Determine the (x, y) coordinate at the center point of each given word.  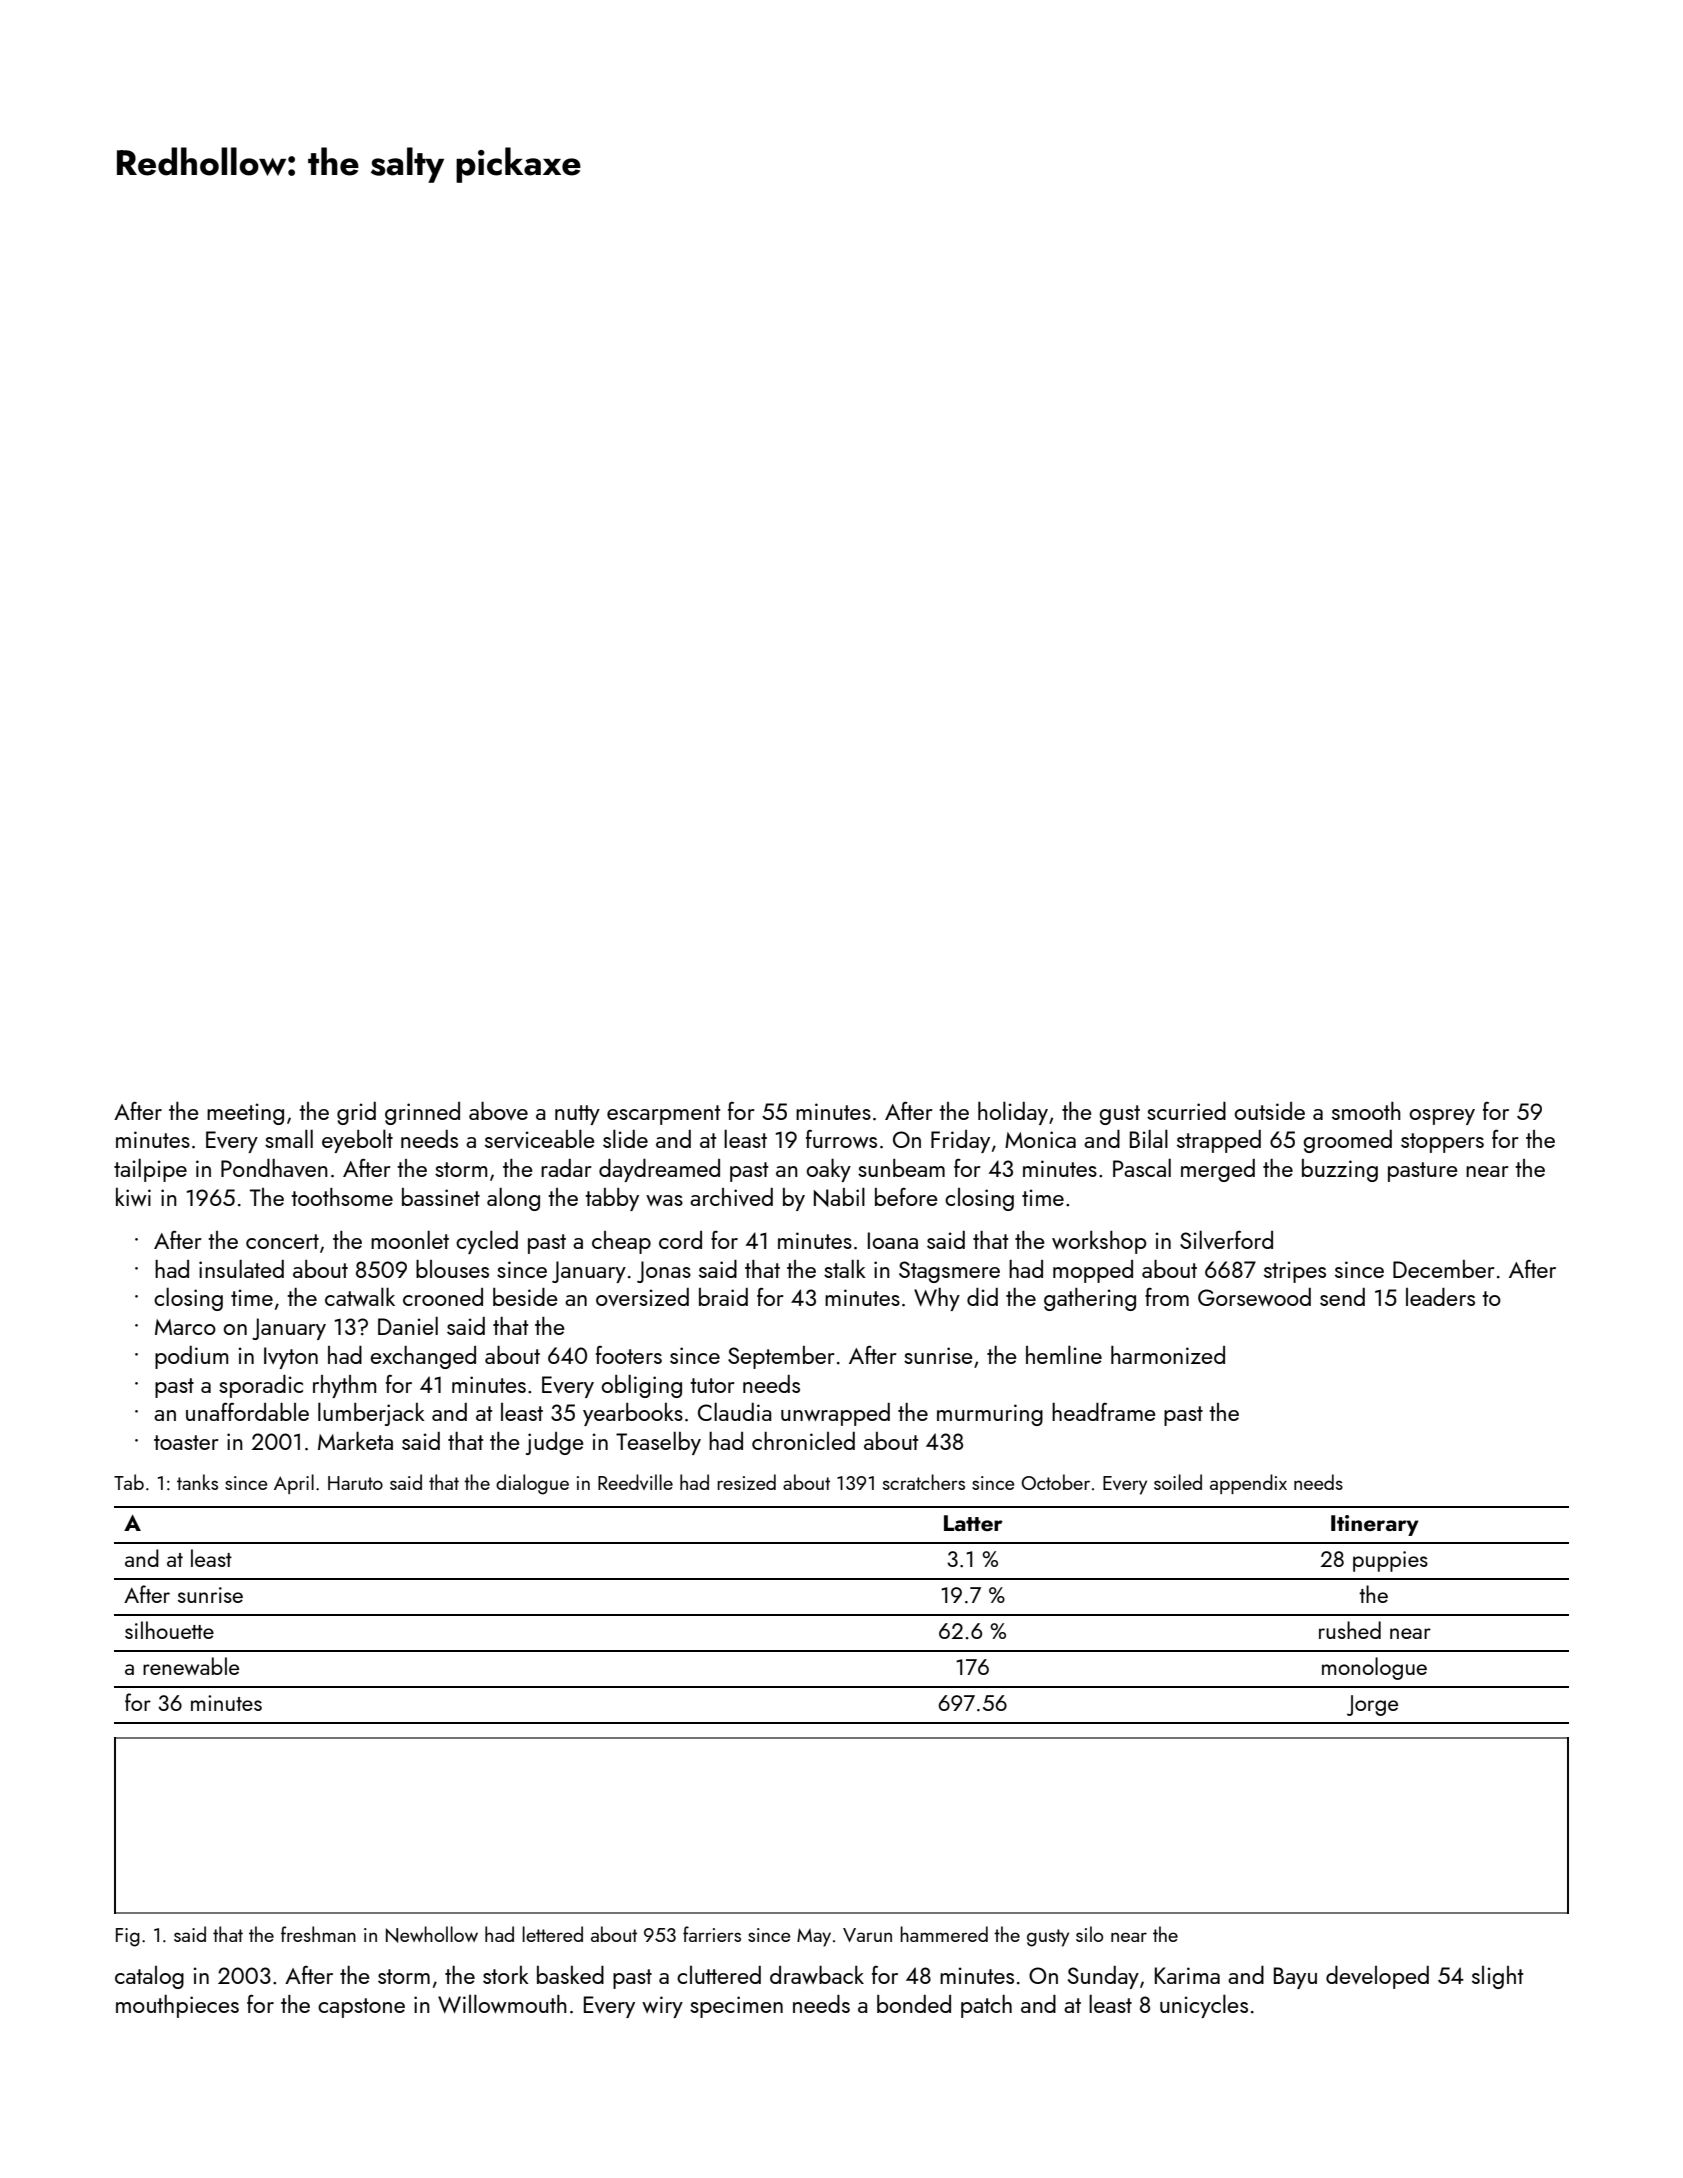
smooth (1366, 1111)
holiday (1013, 1113)
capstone (361, 2008)
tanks (197, 1482)
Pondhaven (274, 1168)
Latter (973, 1523)
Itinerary (1375, 1525)
